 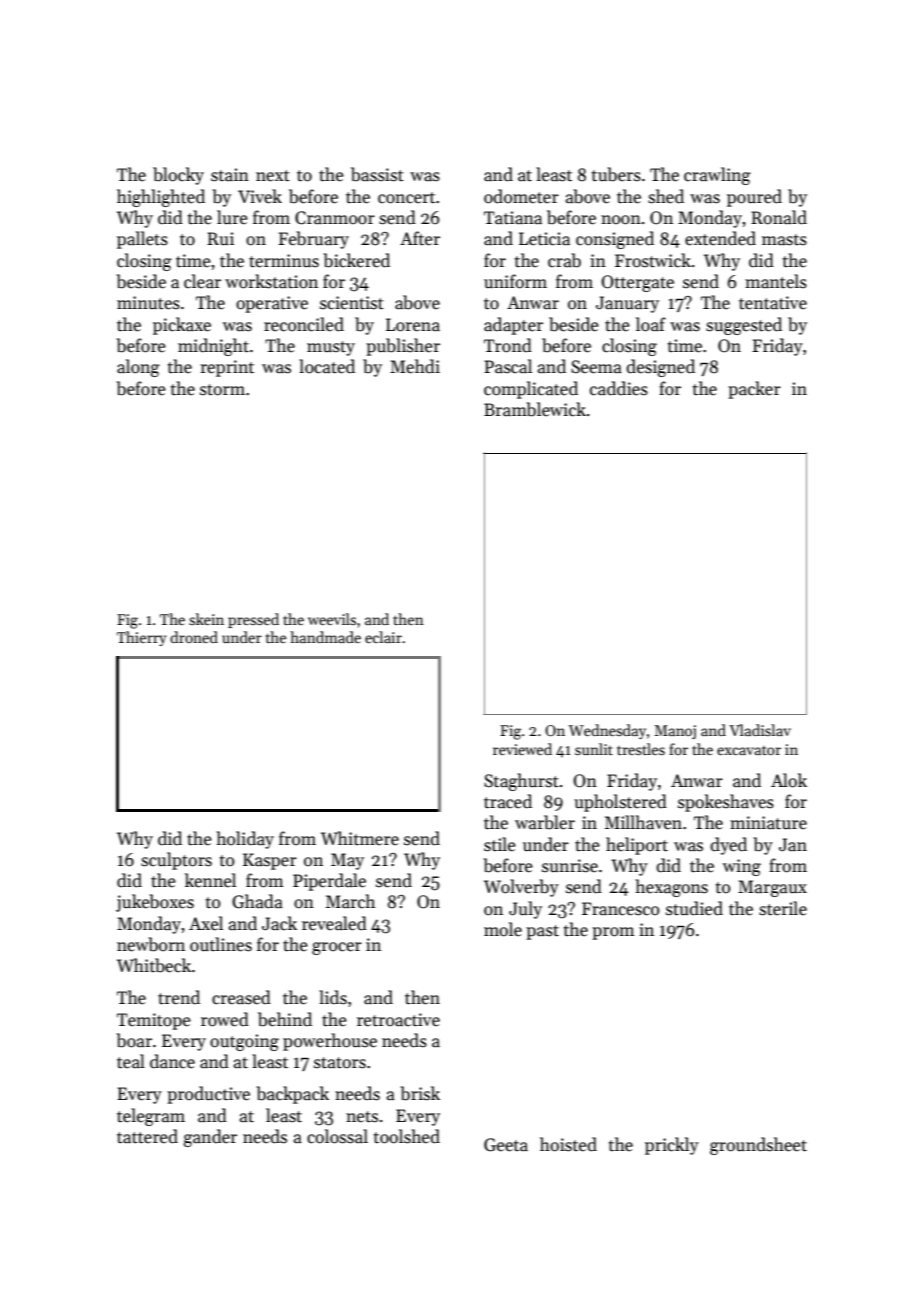 What do you see at coordinates (383, 637) in the image?
I see `eclair` at bounding box center [383, 637].
